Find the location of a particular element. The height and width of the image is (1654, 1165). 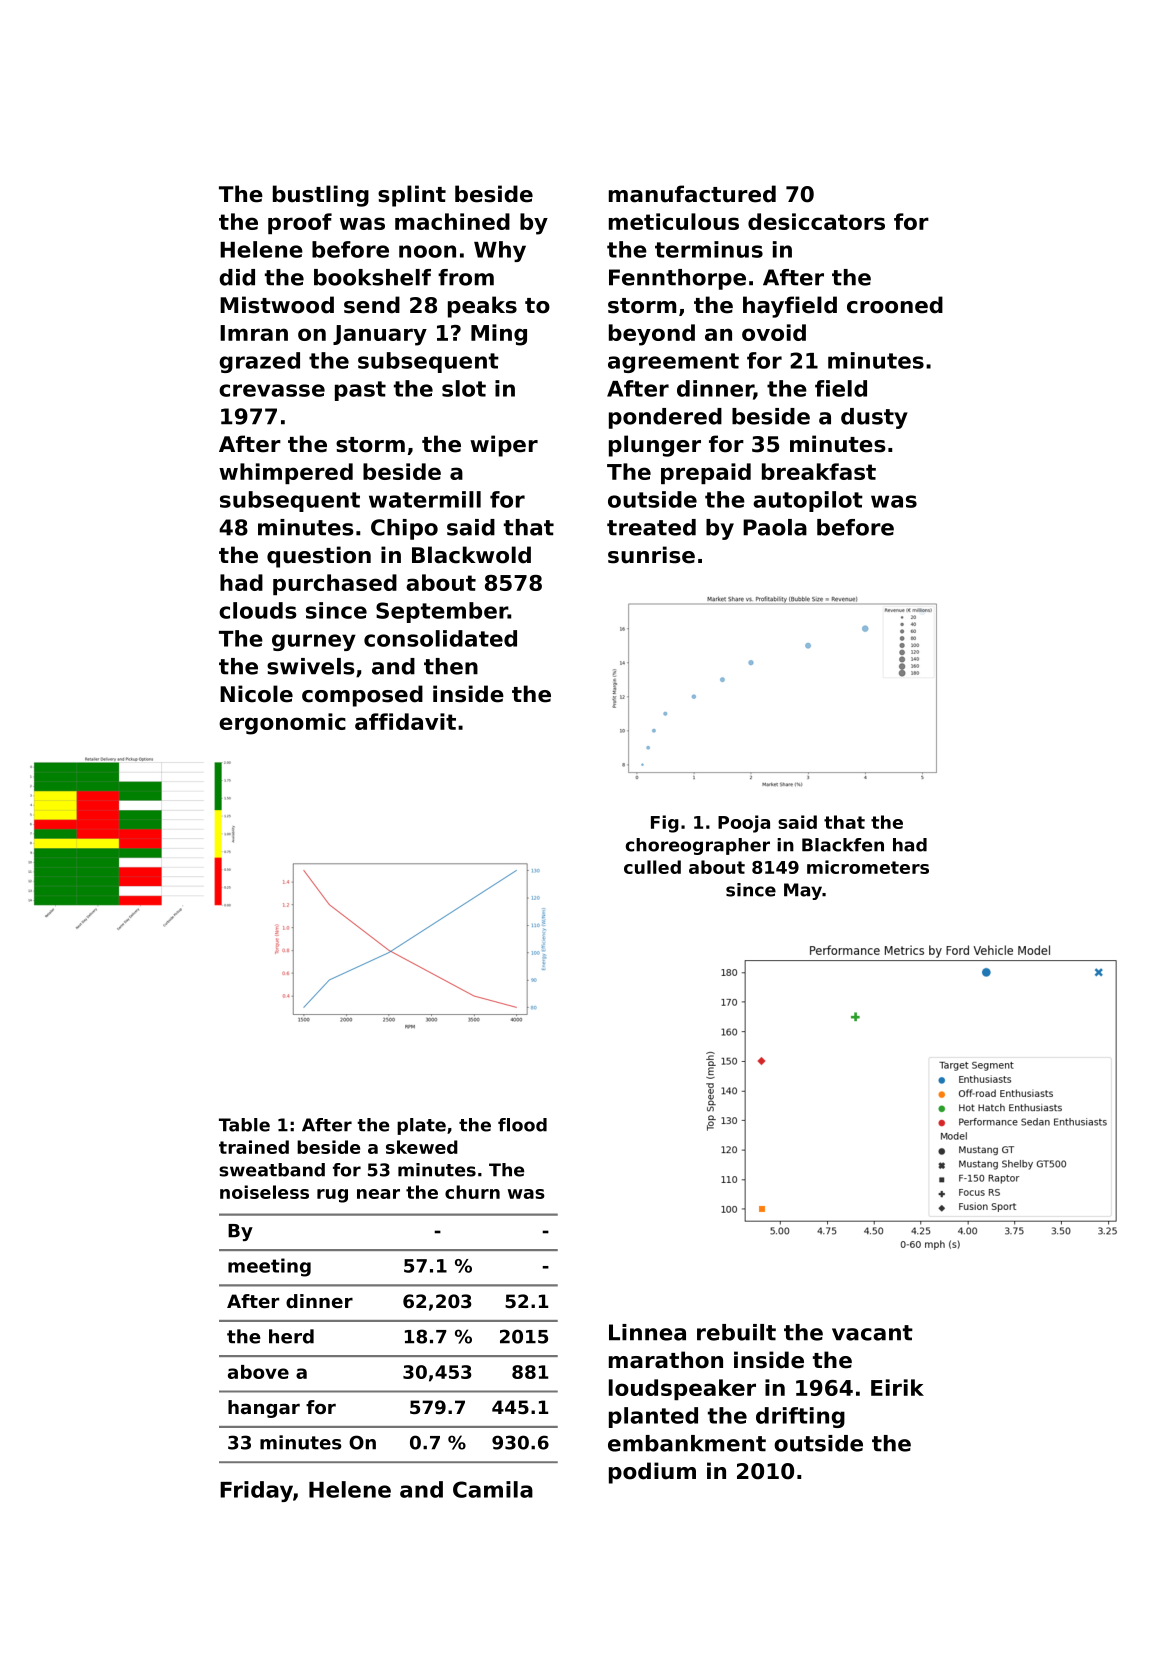

flood is located at coordinates (522, 1125).
